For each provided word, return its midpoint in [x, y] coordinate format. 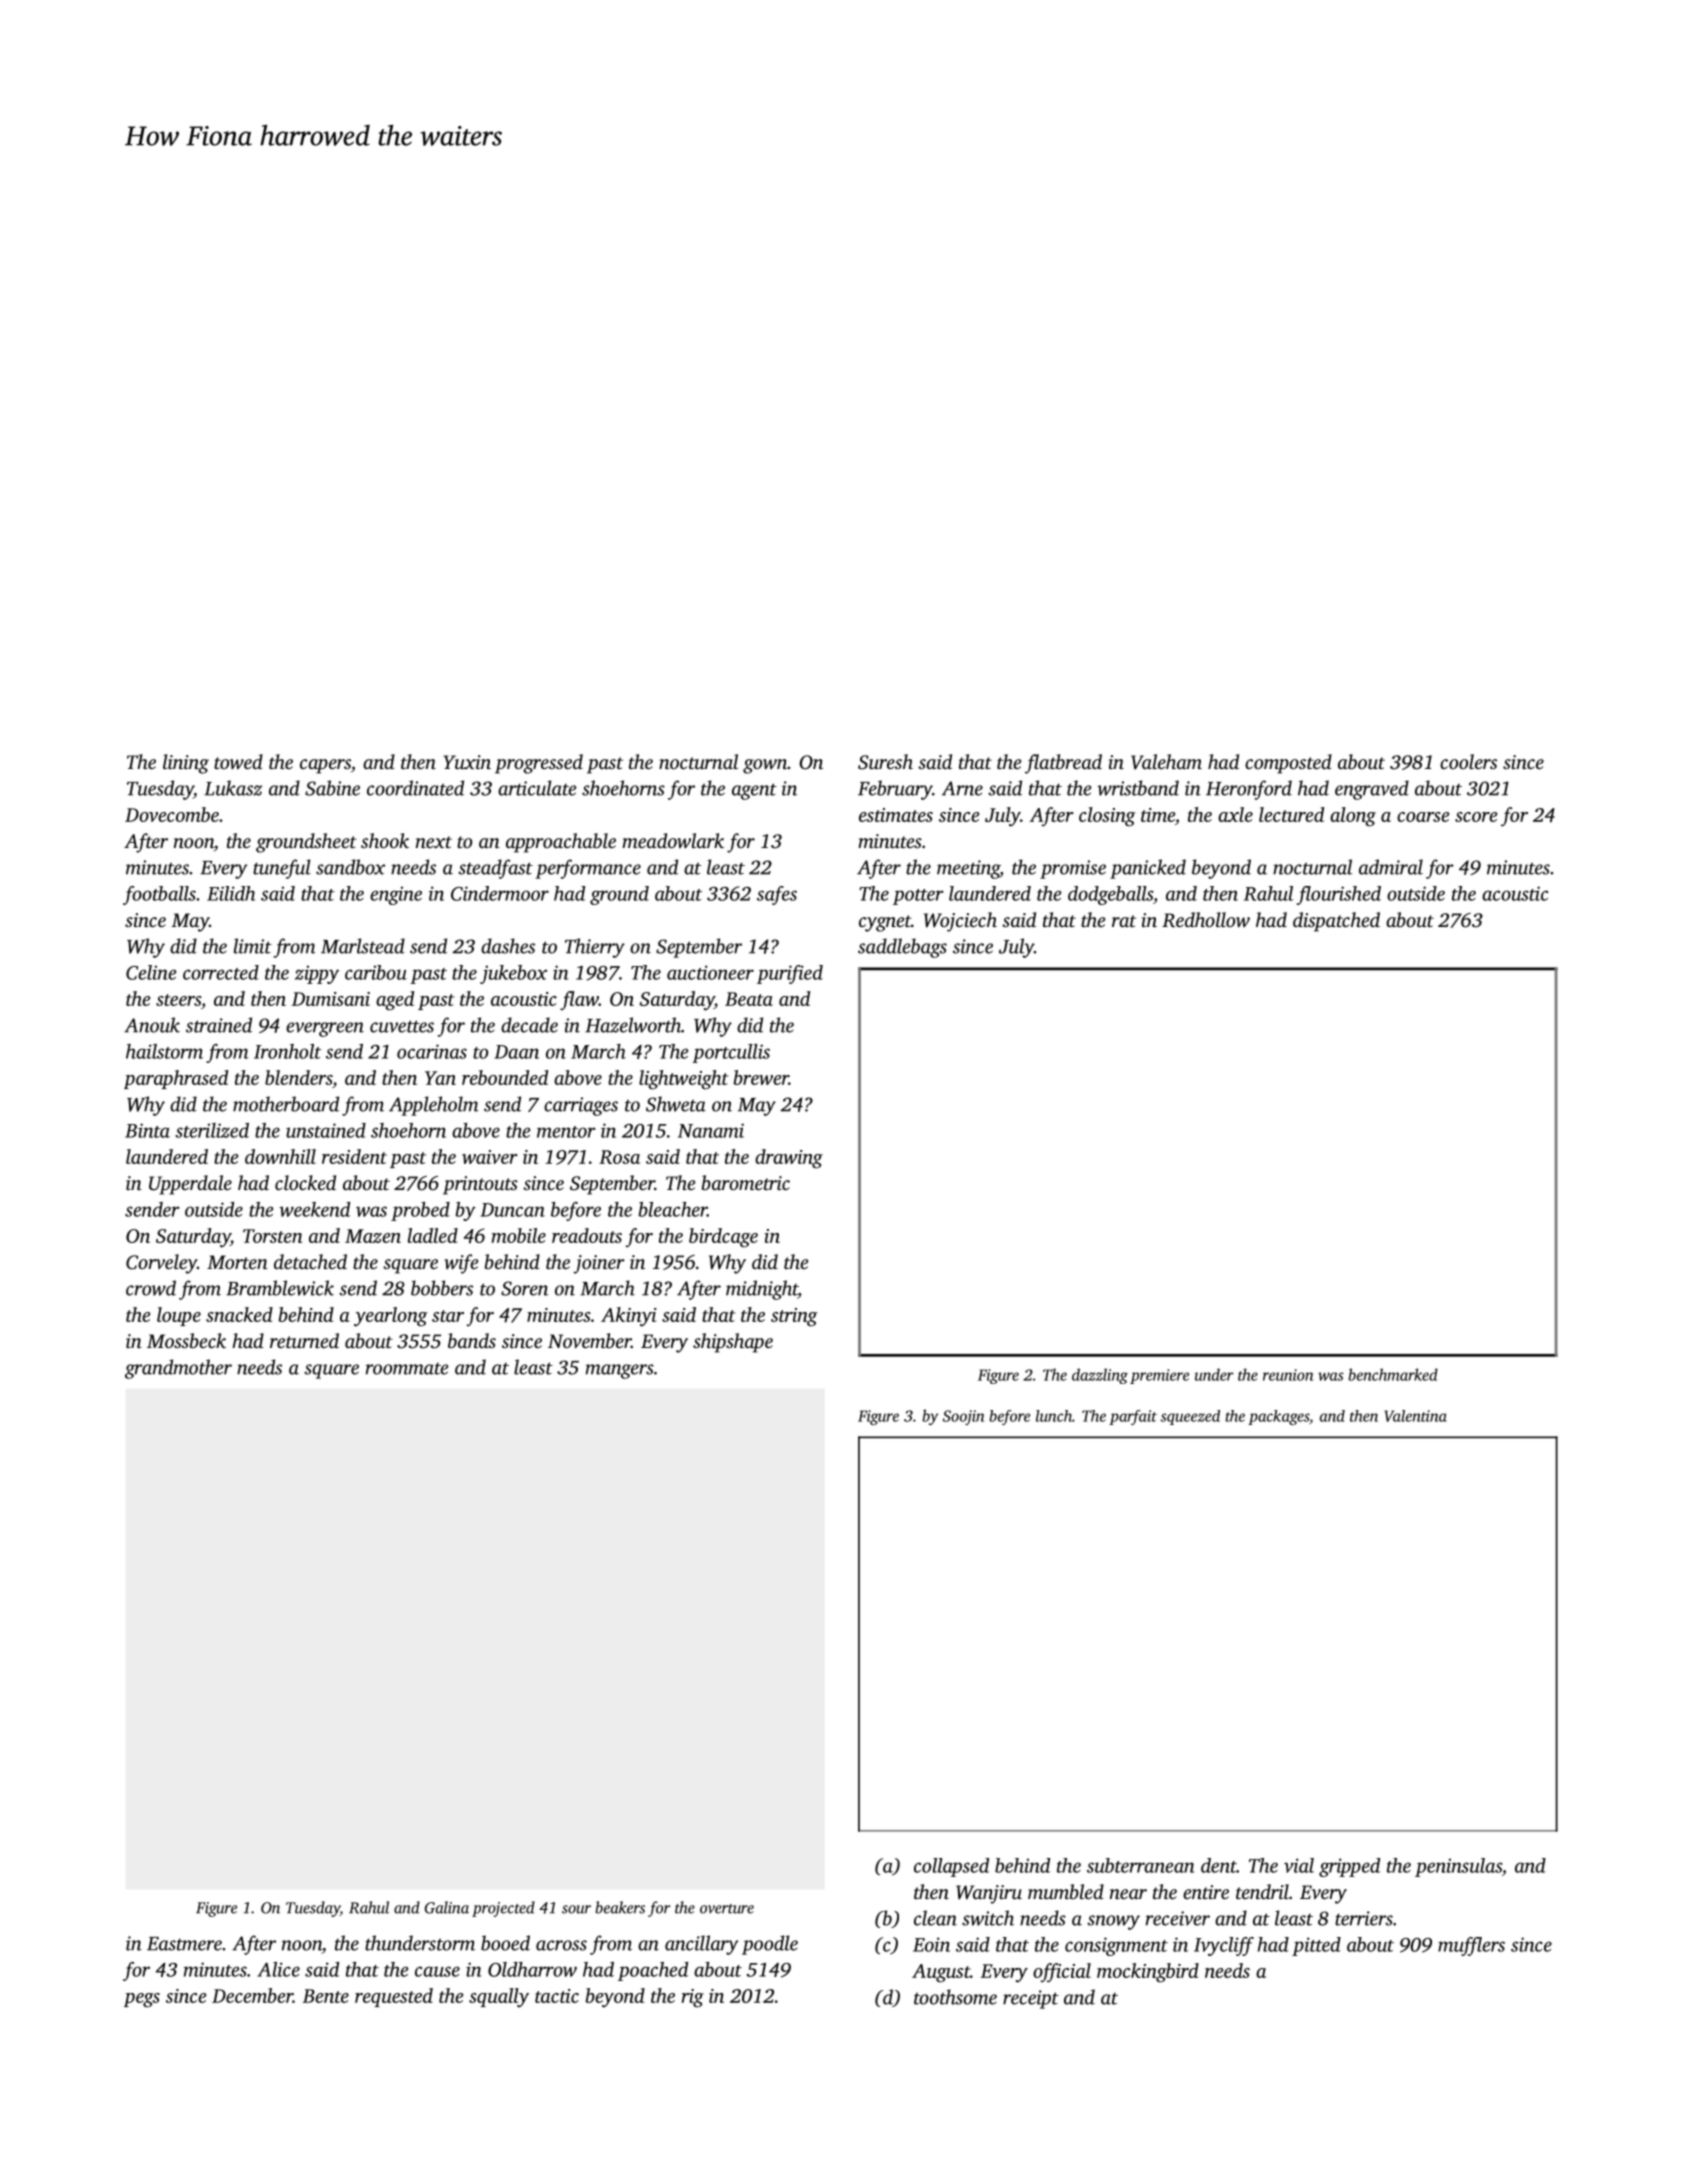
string [794, 1317]
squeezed [1190, 1417]
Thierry [595, 948]
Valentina [1416, 1416]
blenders [298, 1077]
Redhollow [1206, 920]
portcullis [731, 1053]
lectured [1291, 814]
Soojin [963, 1417]
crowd [151, 1288]
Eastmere [184, 1944]
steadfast [495, 869]
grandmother [178, 1369]
